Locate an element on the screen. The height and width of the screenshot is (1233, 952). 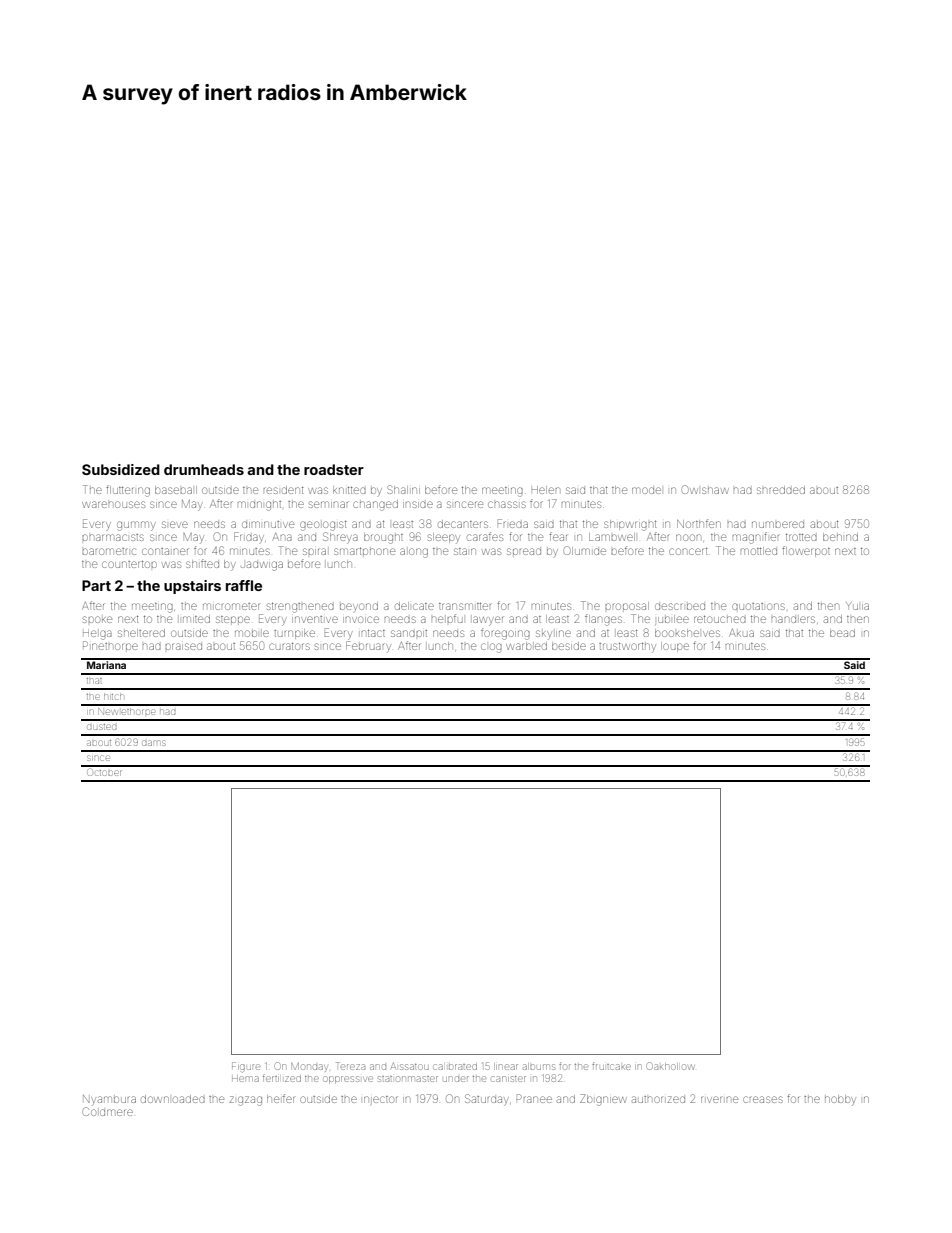
carafes is located at coordinates (485, 536).
